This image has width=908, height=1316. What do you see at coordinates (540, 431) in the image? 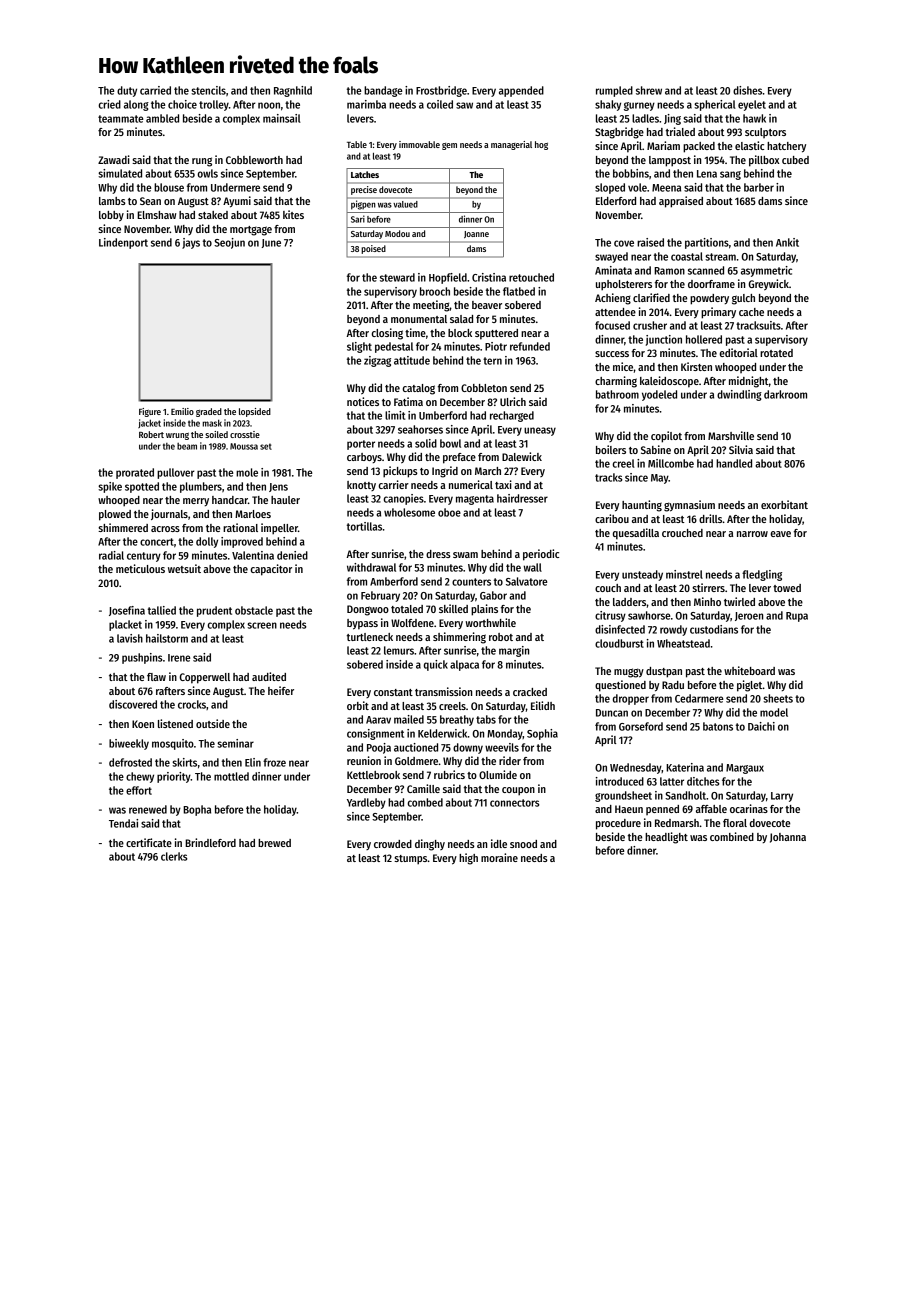
I see `uneasy` at bounding box center [540, 431].
